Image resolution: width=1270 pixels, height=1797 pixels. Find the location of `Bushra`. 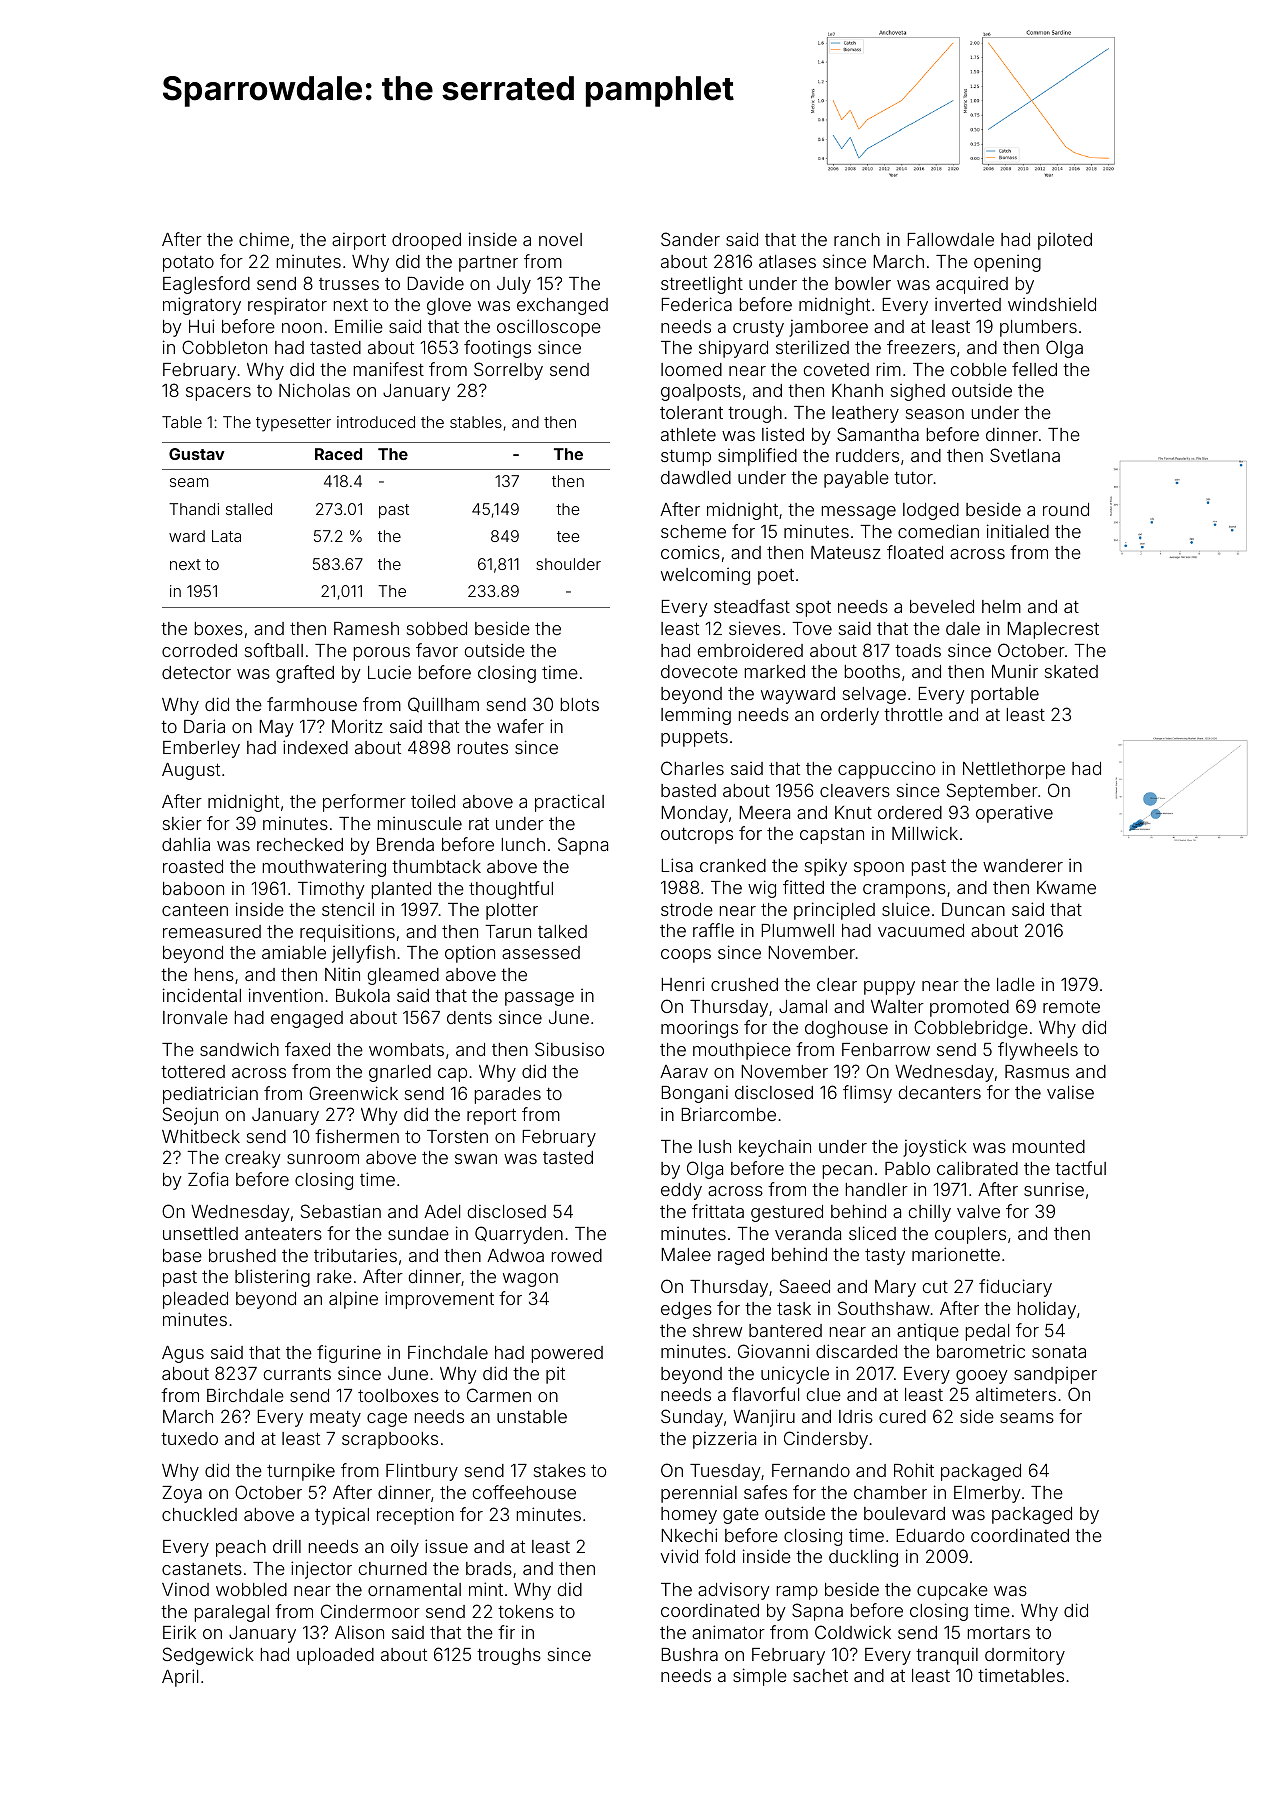

Bushra is located at coordinates (689, 1654).
